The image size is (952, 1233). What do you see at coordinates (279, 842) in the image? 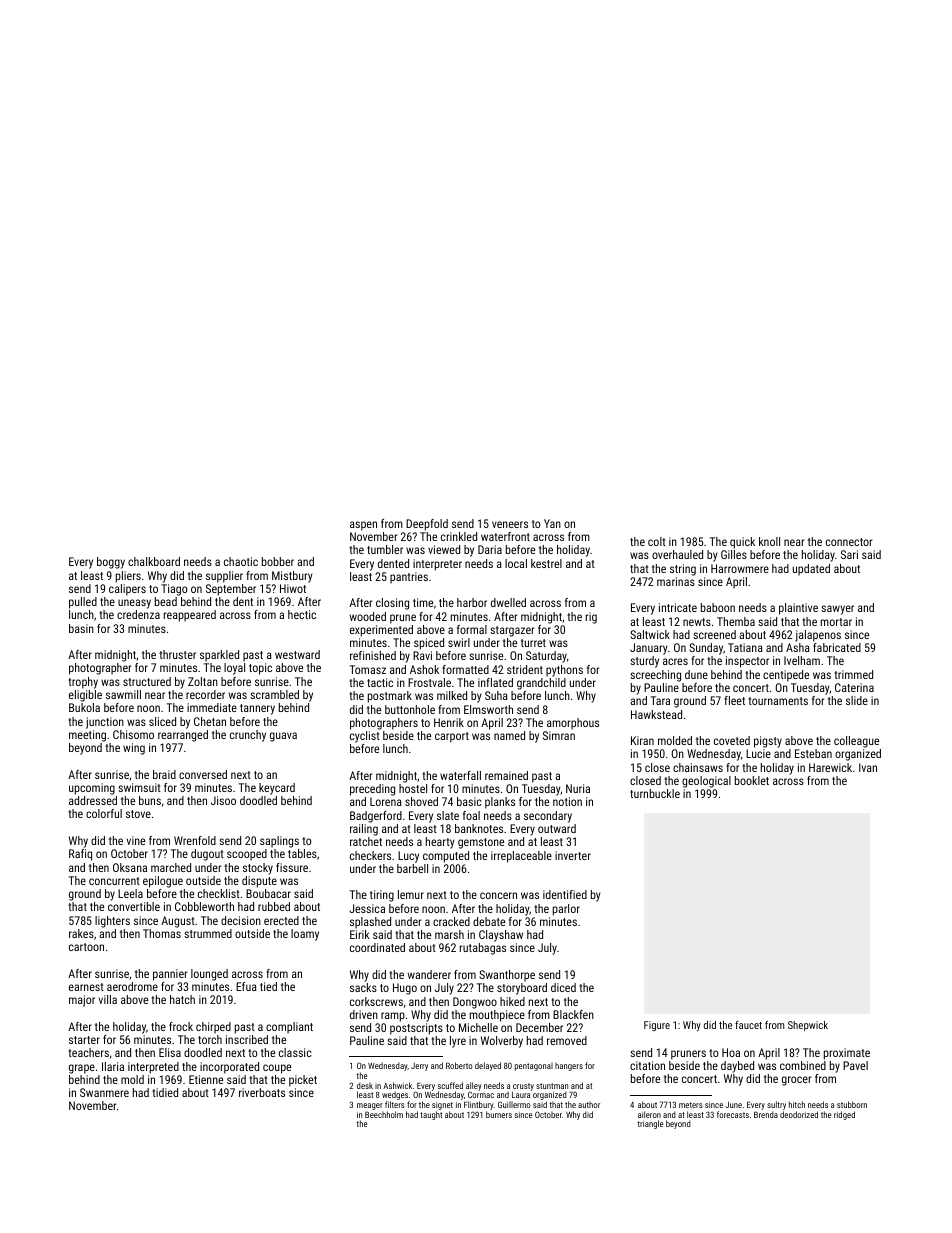
I see `saplings` at bounding box center [279, 842].
